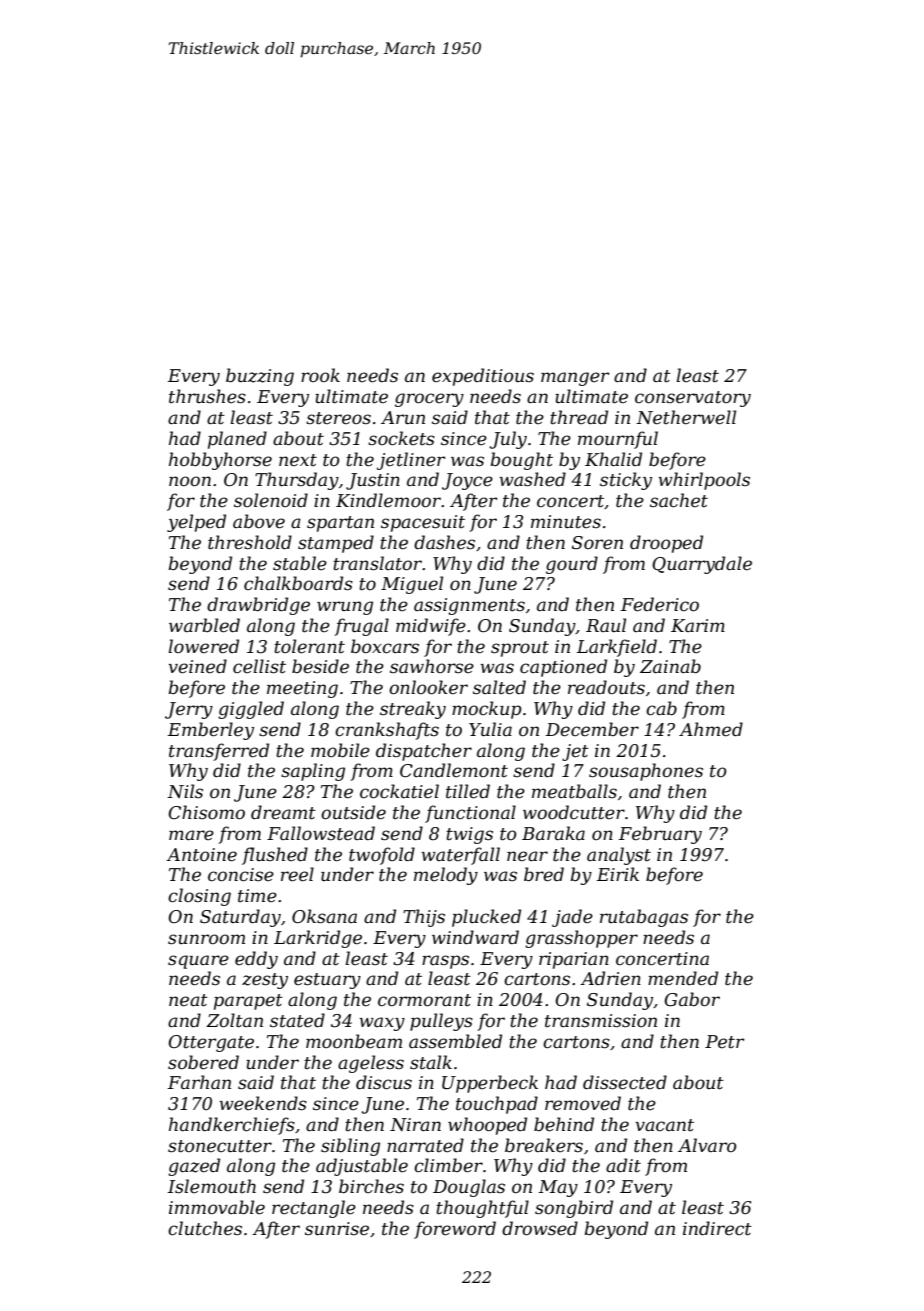 This screenshot has width=924, height=1311. I want to click on eddy, so click(256, 960).
